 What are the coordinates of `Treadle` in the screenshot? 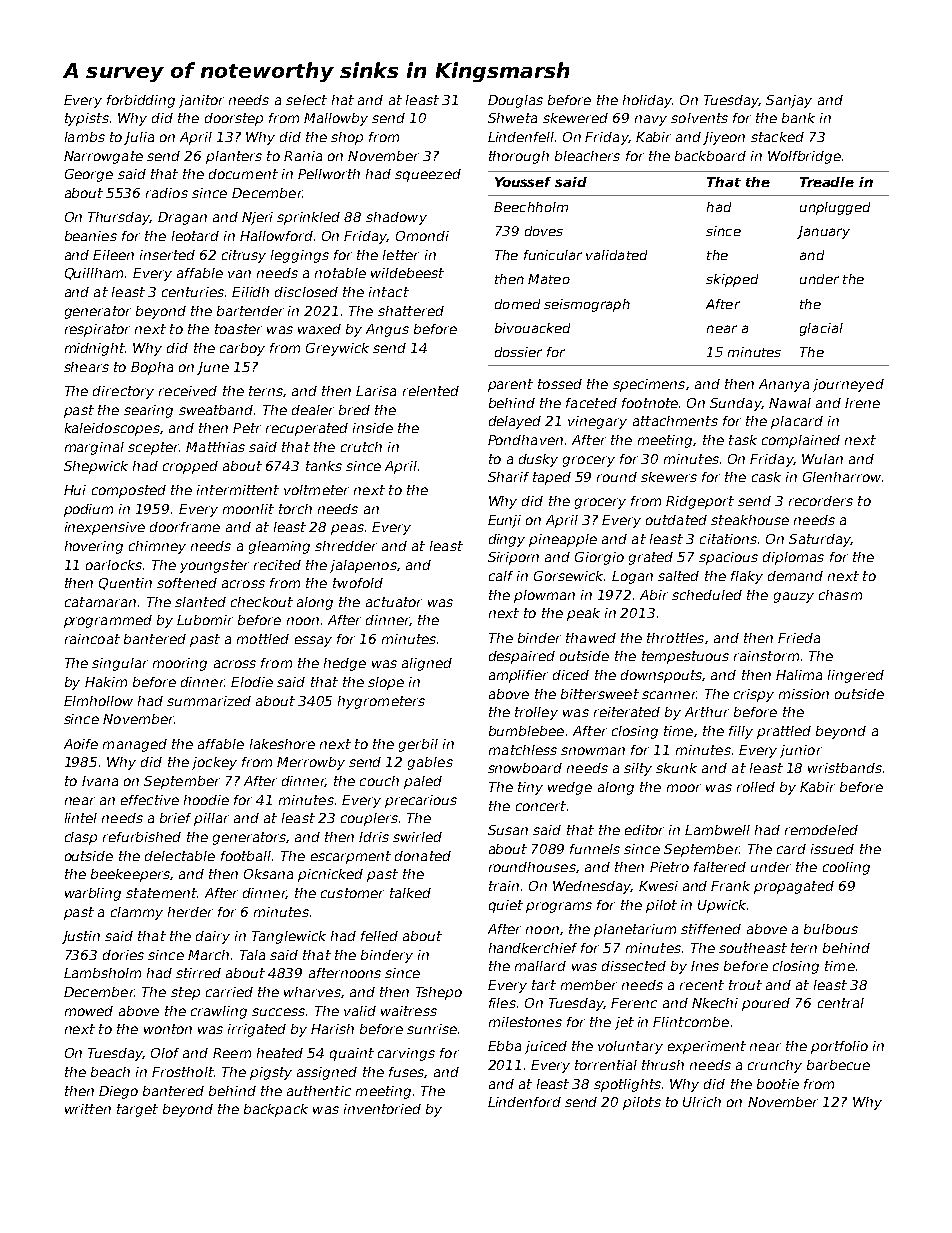 It's located at (827, 182).
